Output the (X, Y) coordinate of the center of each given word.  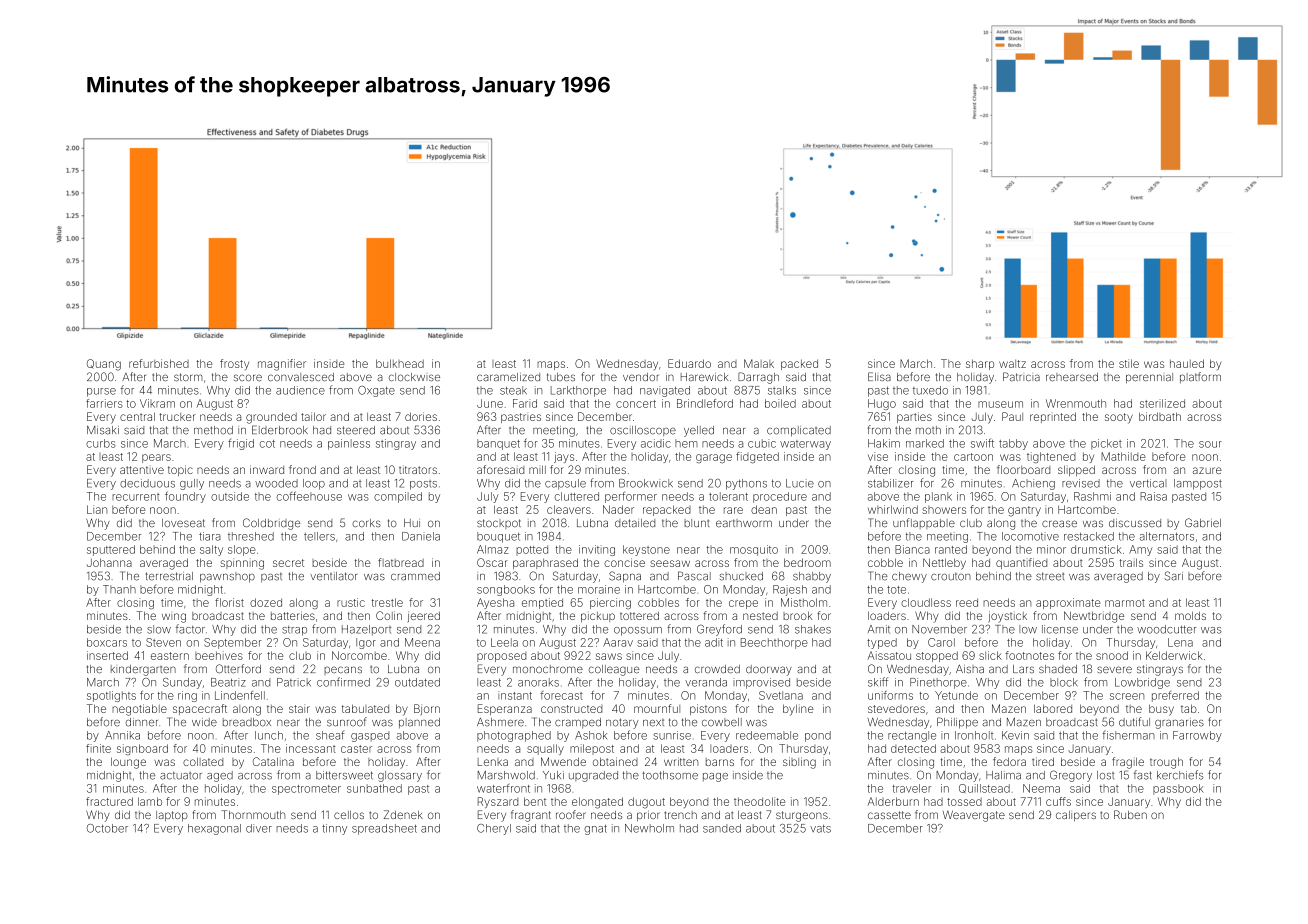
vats (820, 829)
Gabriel (1203, 522)
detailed (635, 523)
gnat (595, 829)
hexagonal (214, 829)
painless (349, 444)
